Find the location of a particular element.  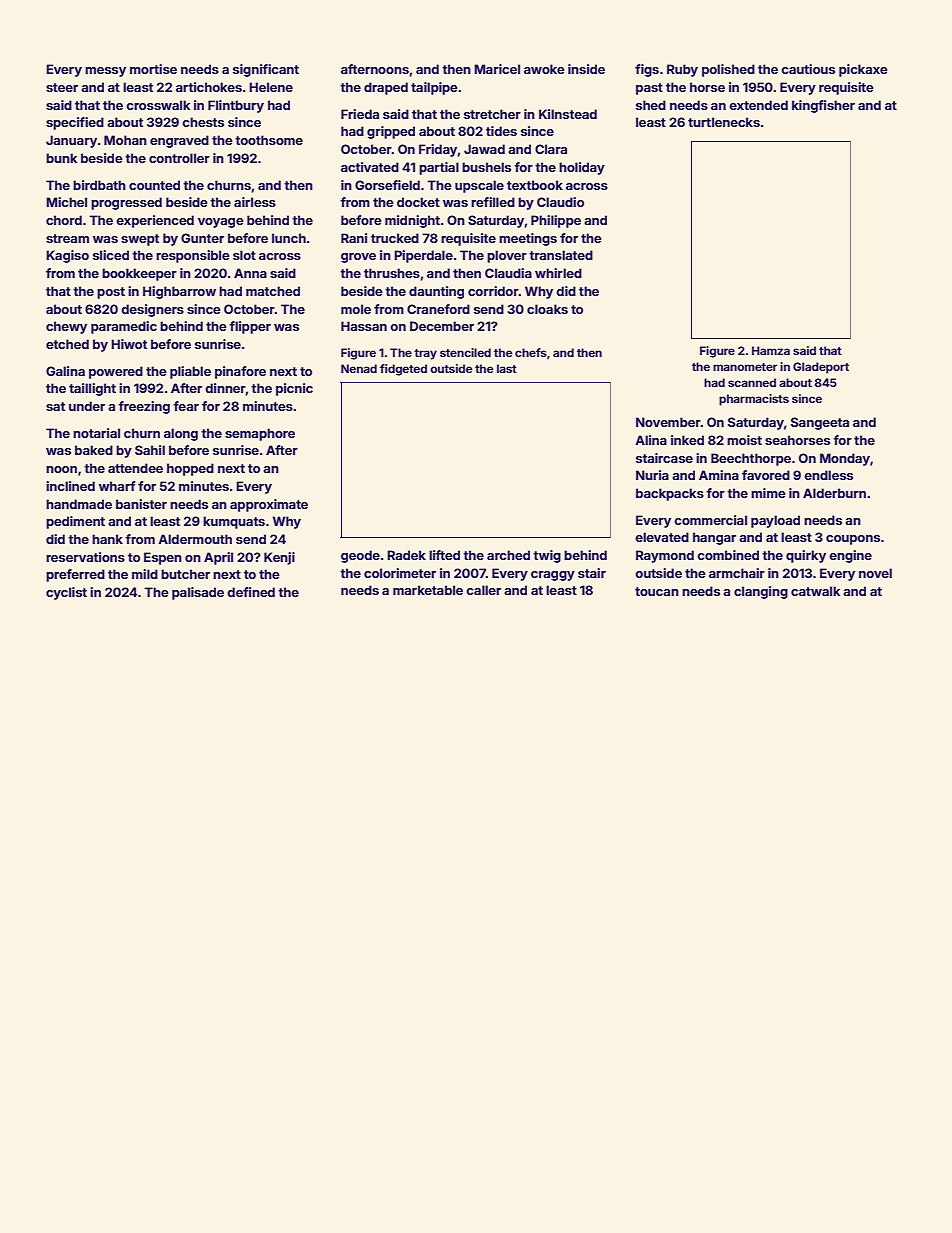

thrushes is located at coordinates (392, 273).
